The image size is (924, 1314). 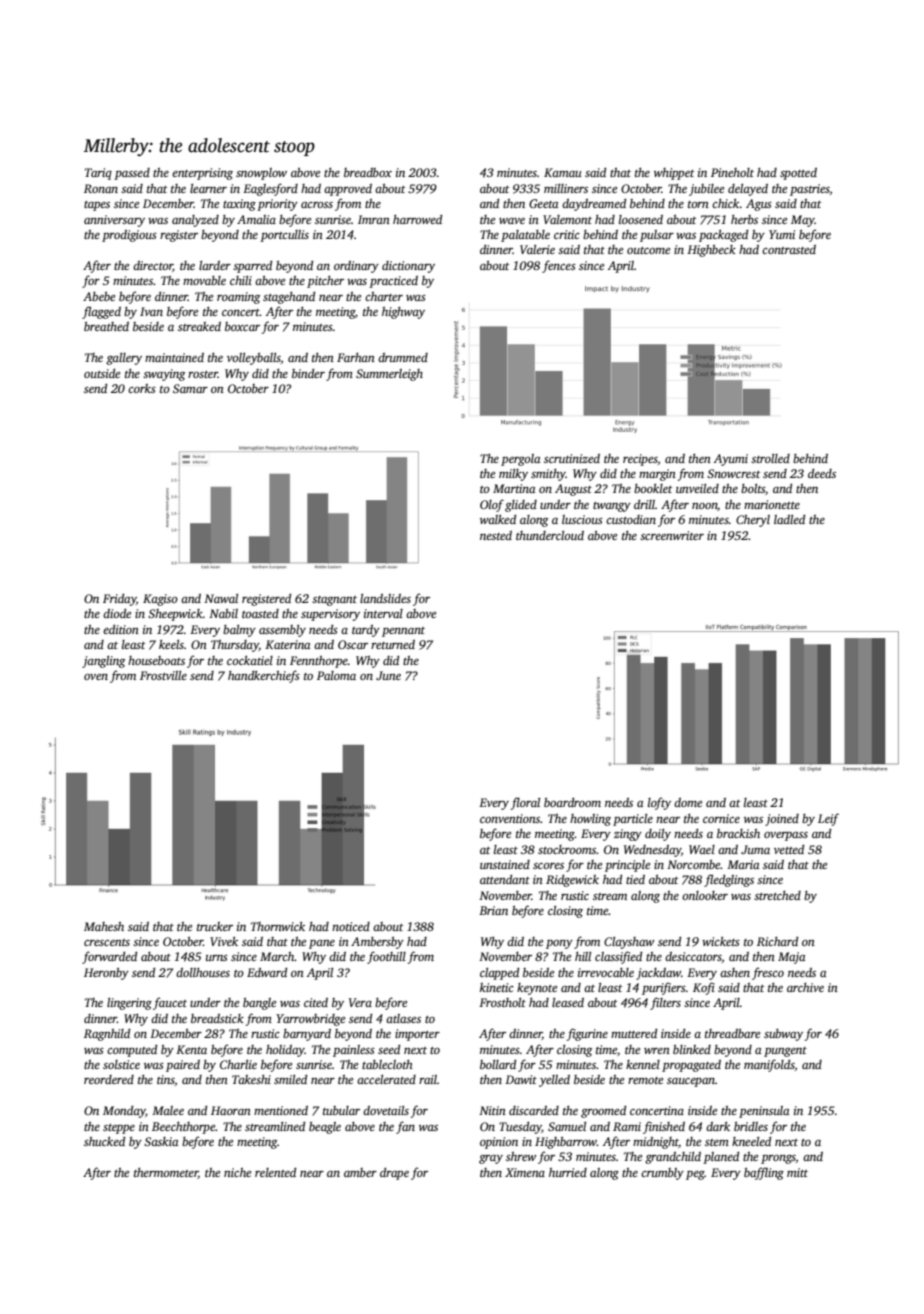 I want to click on pungent, so click(x=785, y=1052).
